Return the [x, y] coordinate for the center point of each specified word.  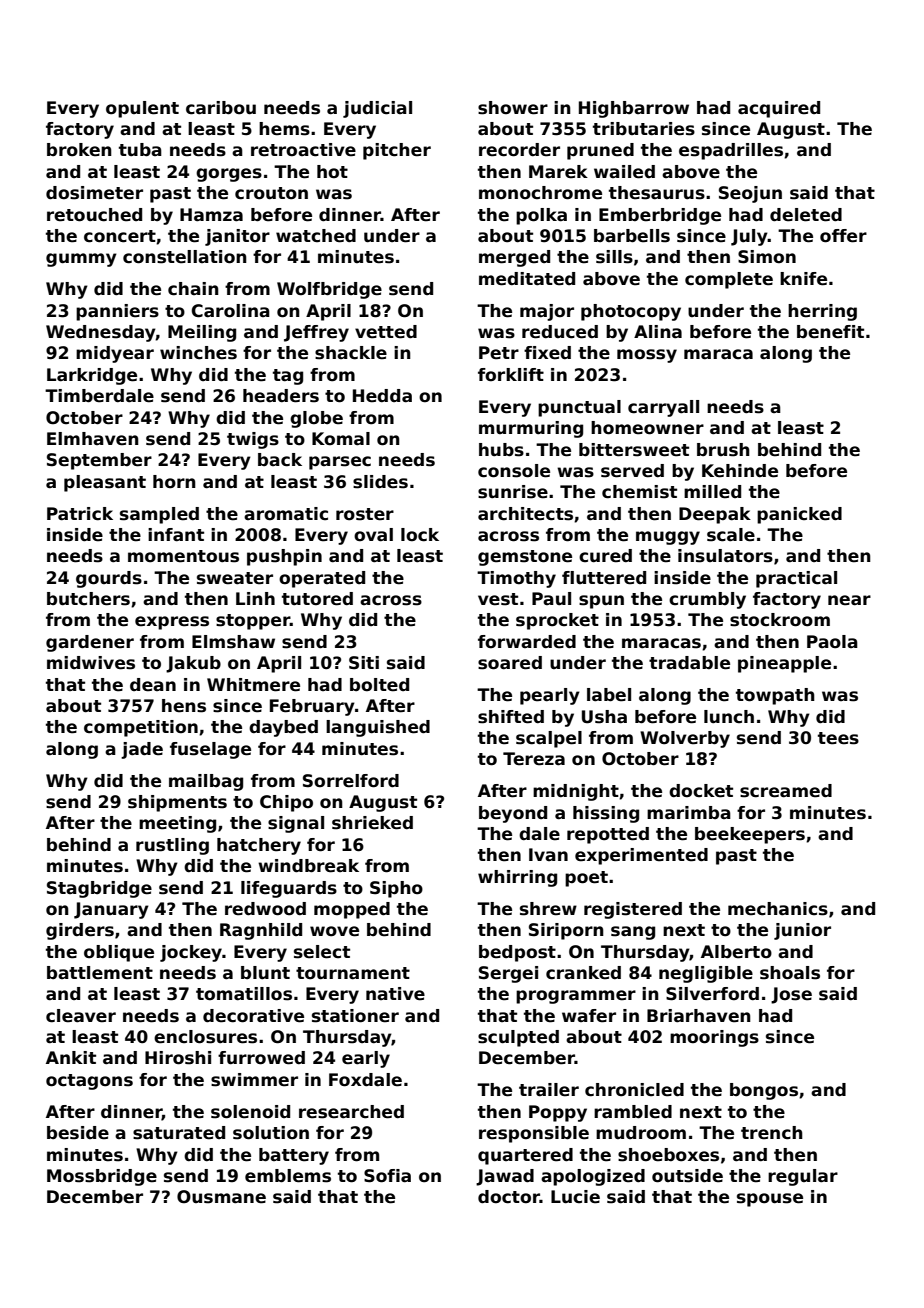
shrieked [372, 823]
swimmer [254, 1080]
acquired [779, 109]
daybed [283, 728]
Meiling [202, 333]
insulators [725, 556]
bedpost [517, 953]
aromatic [286, 514]
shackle [351, 353]
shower [513, 108]
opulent [142, 109]
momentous [183, 556]
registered [633, 910]
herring [822, 312]
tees [838, 738]
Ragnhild [261, 931]
